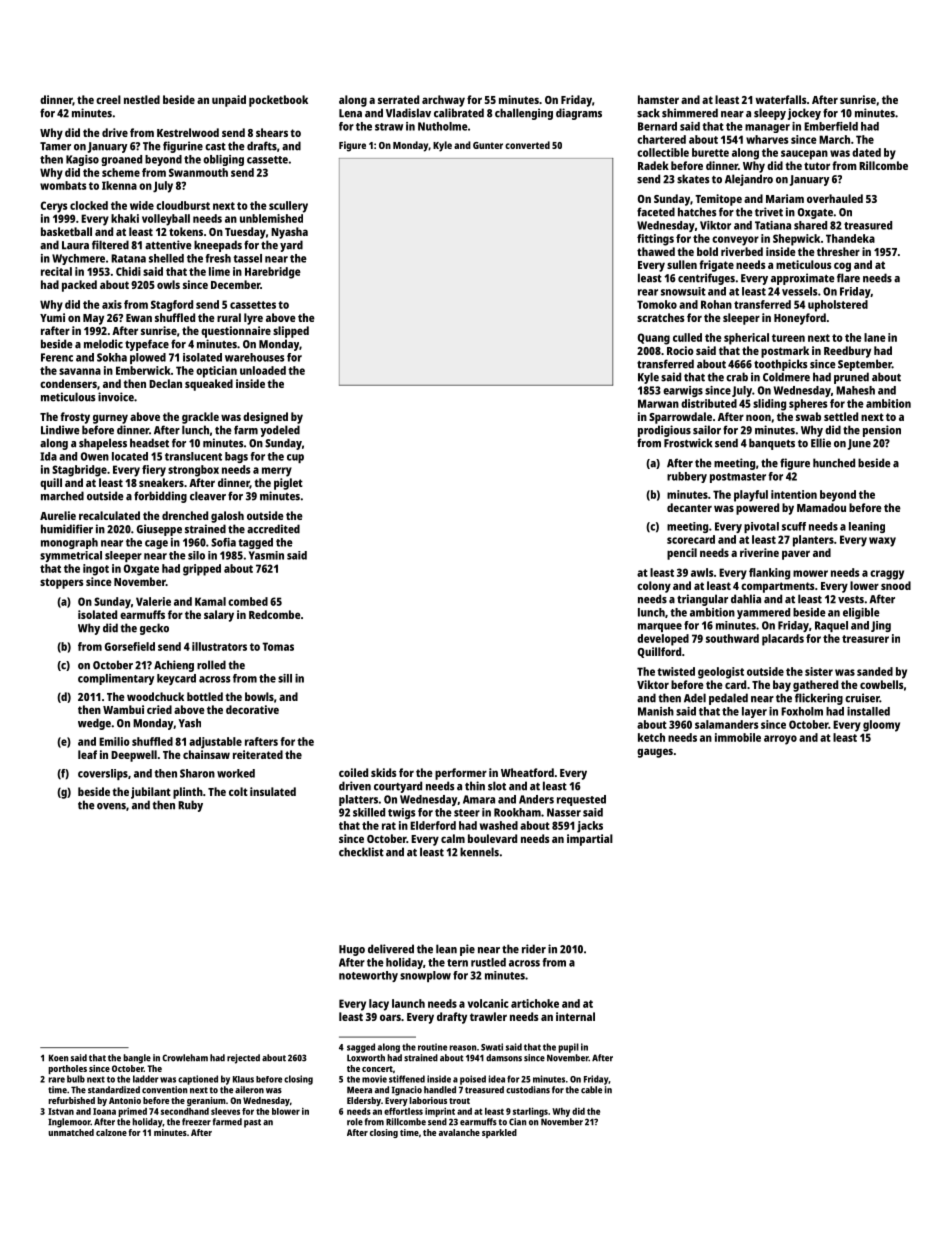 Image resolution: width=952 pixels, height=1233 pixels. Describe the element at coordinates (143, 370) in the page. I see `Emberwick` at that location.
